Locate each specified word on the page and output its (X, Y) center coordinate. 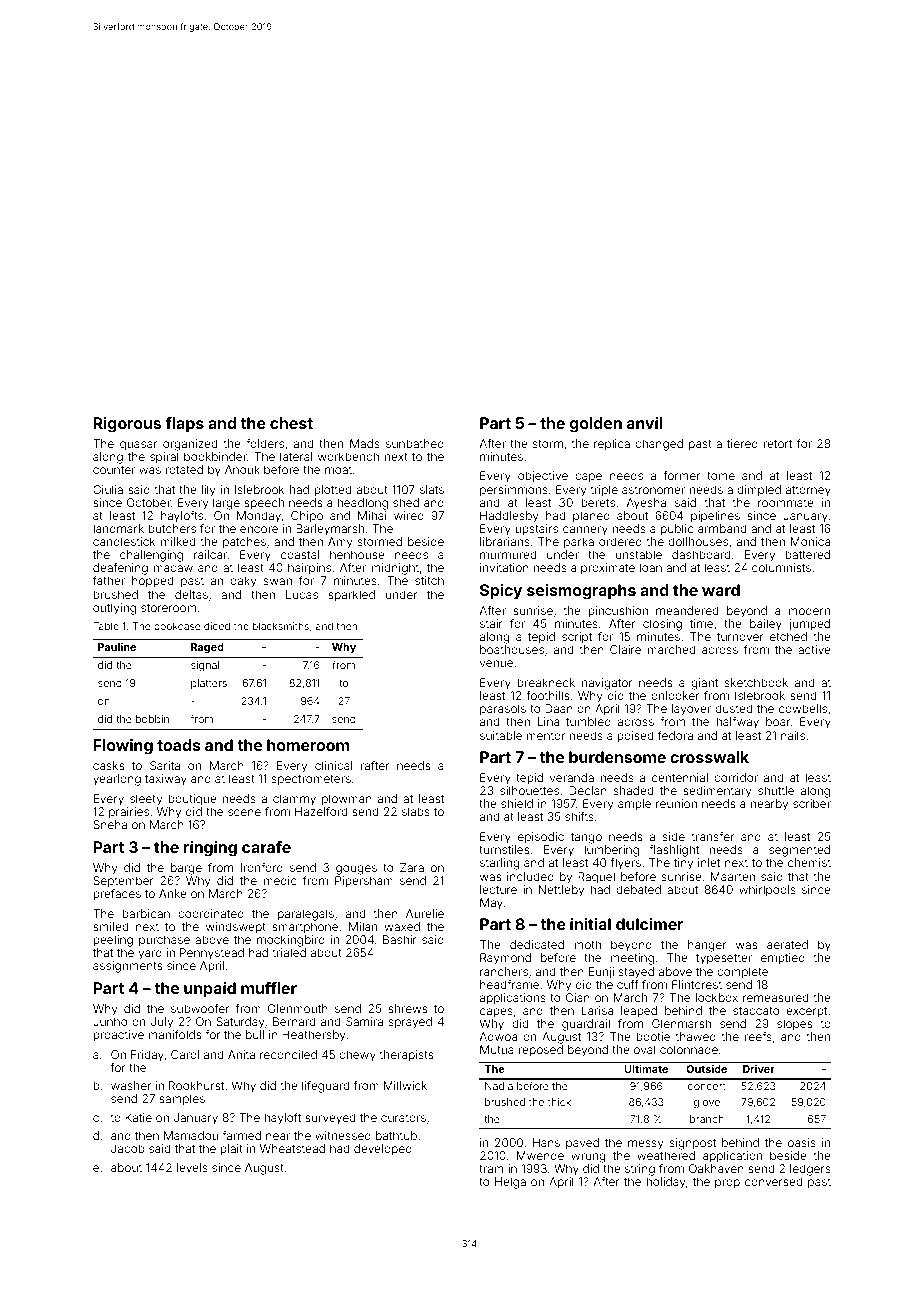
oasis (802, 1142)
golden (596, 425)
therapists (406, 1056)
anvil (645, 423)
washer (131, 1085)
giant (704, 684)
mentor (546, 736)
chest (291, 423)
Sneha (110, 824)
